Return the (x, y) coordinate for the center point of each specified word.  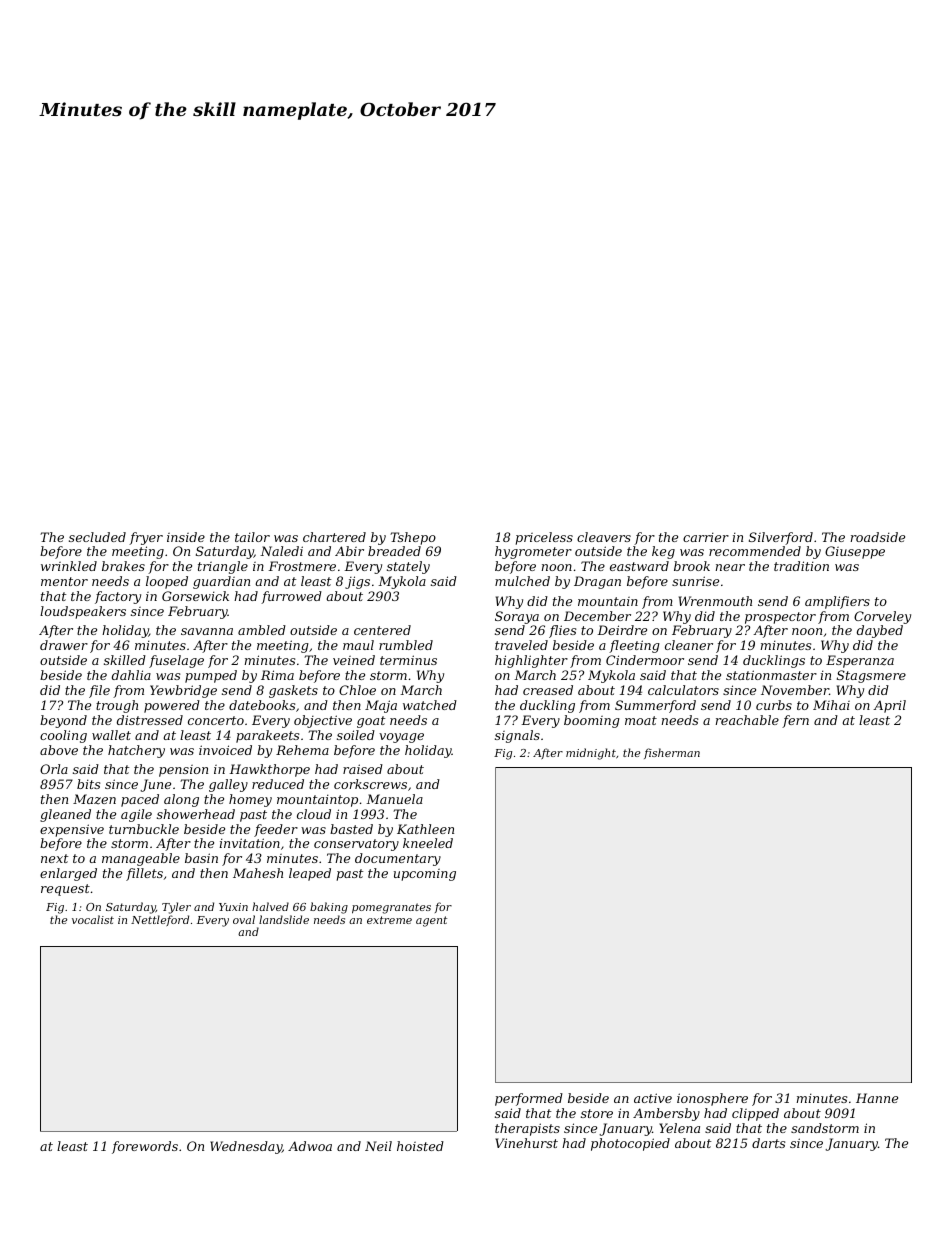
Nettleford (160, 920)
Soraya (517, 617)
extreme (389, 920)
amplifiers (837, 602)
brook (692, 566)
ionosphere (712, 1099)
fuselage (176, 661)
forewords (145, 1147)
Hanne (877, 1098)
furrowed (291, 597)
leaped (310, 874)
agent (431, 921)
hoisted (420, 1146)
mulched (522, 581)
